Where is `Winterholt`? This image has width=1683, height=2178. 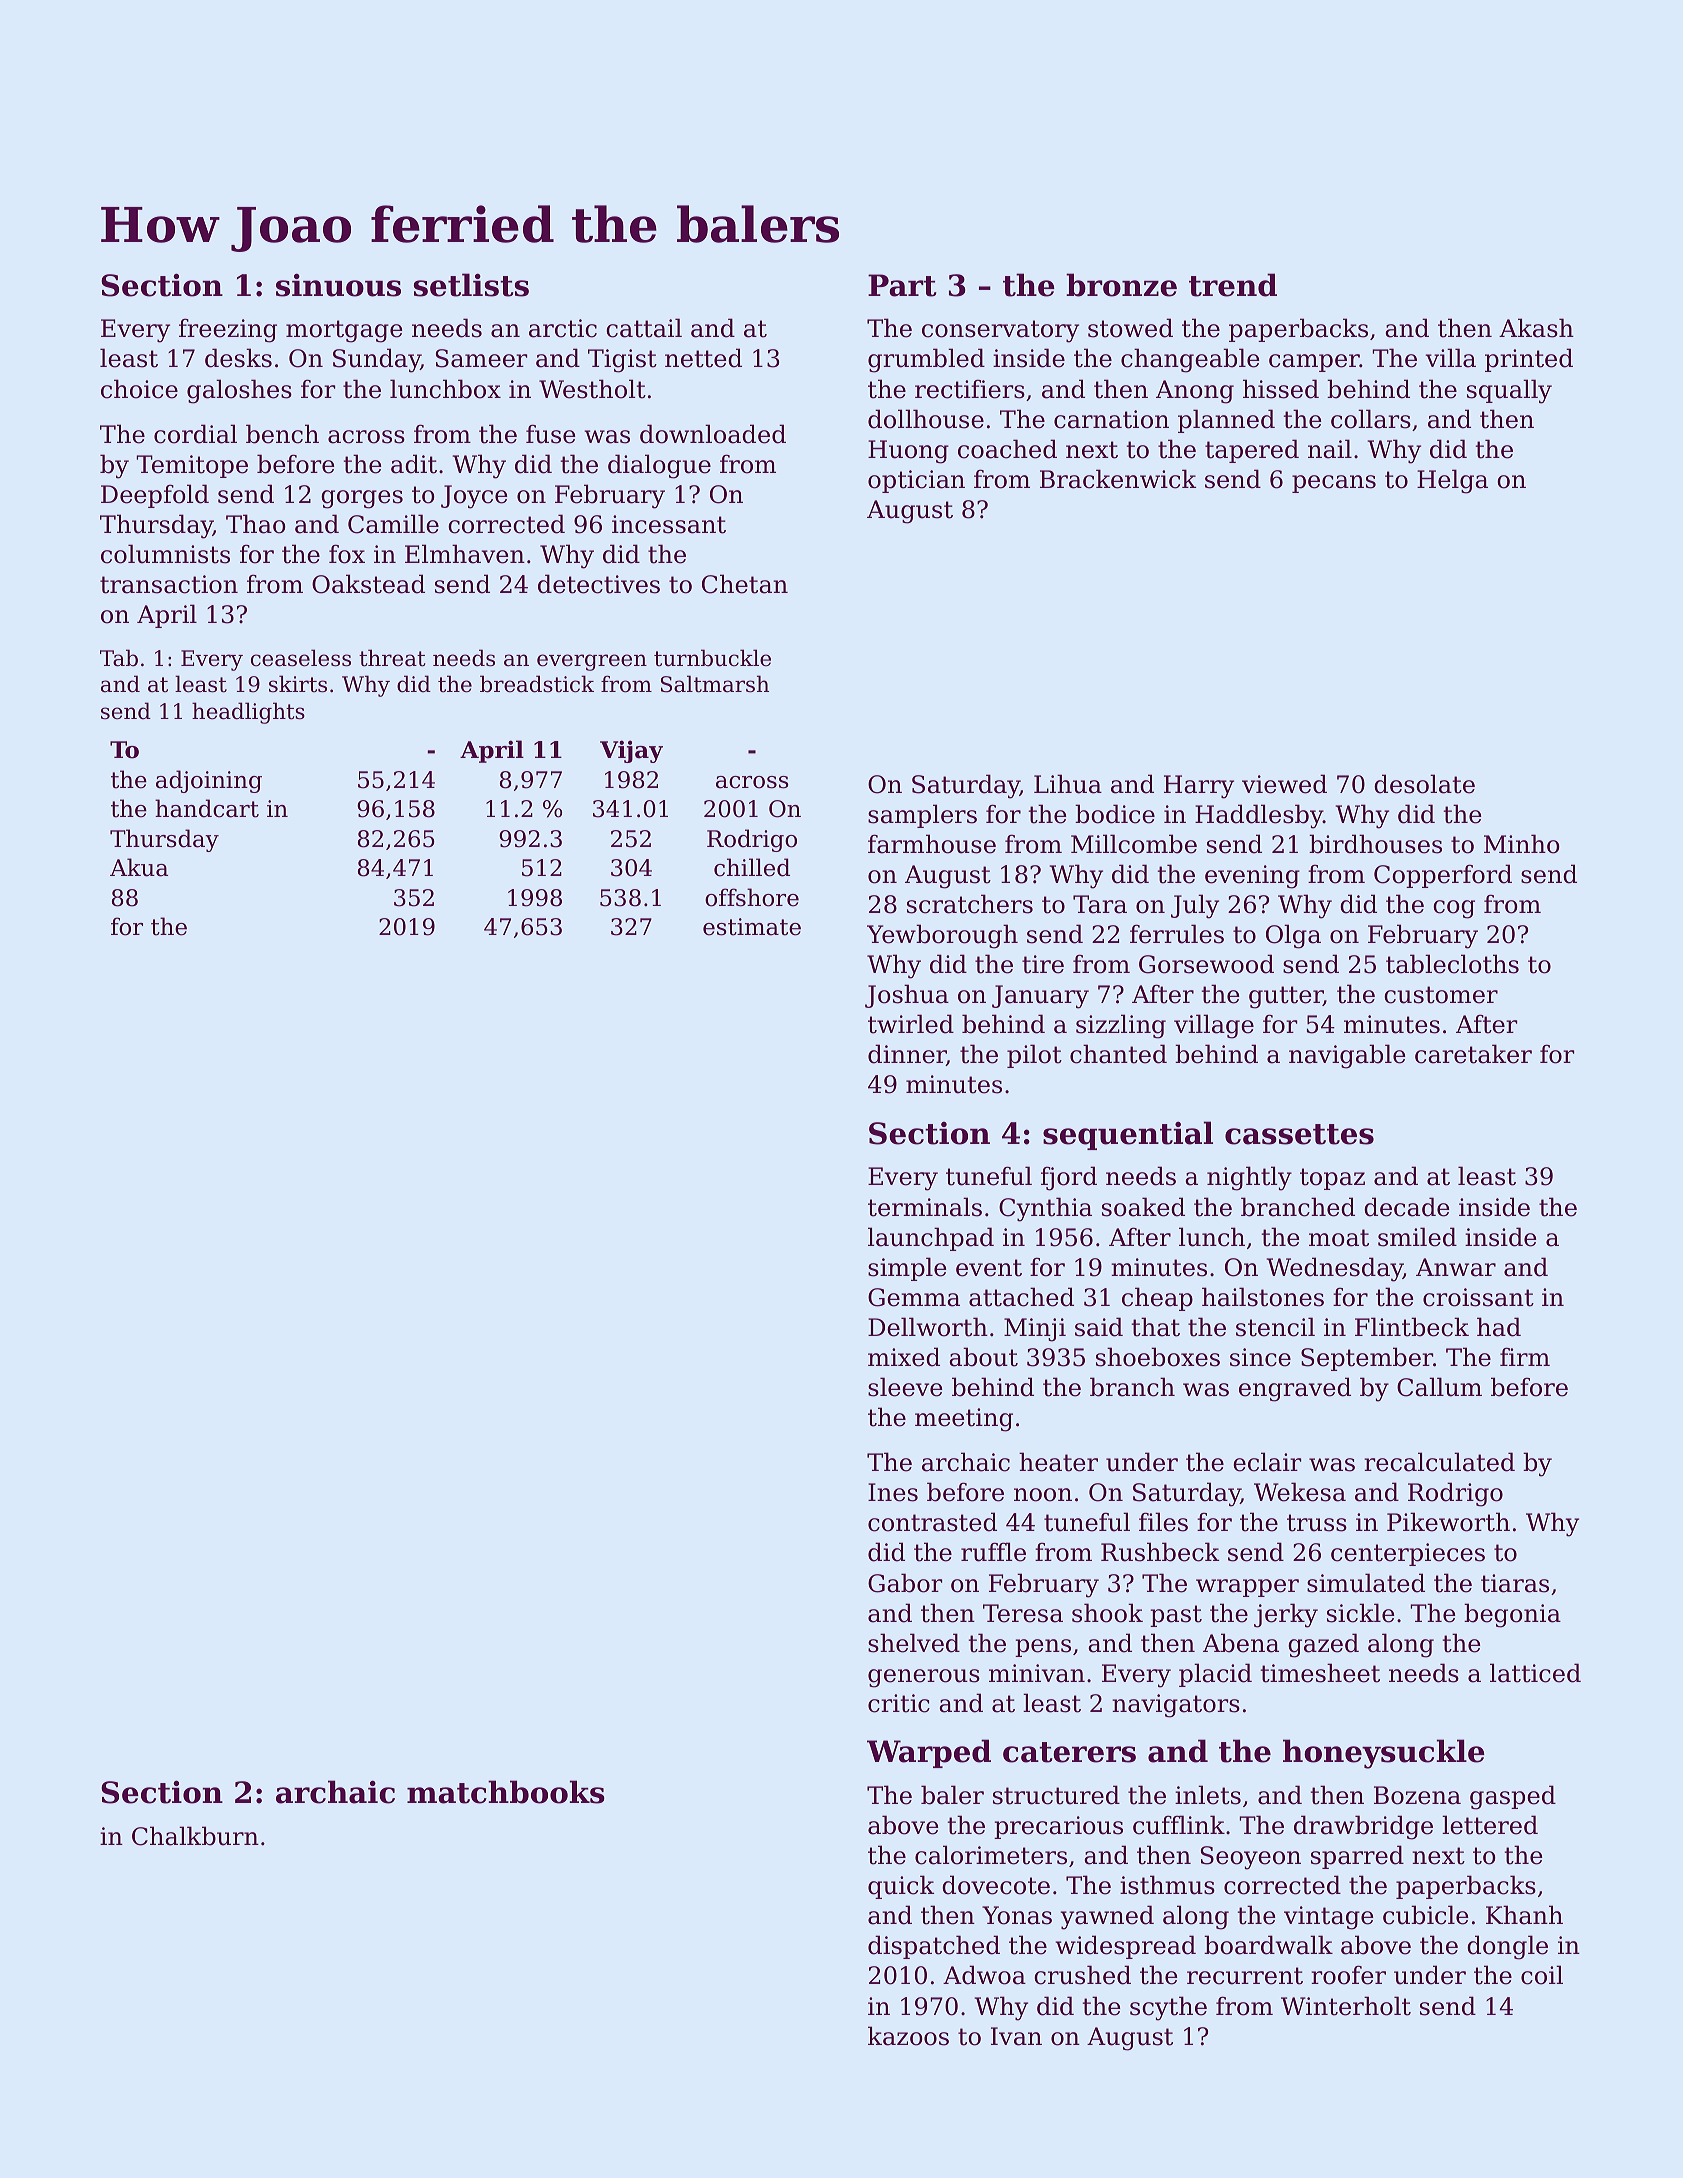 Winterholt is located at coordinates (1346, 2006).
